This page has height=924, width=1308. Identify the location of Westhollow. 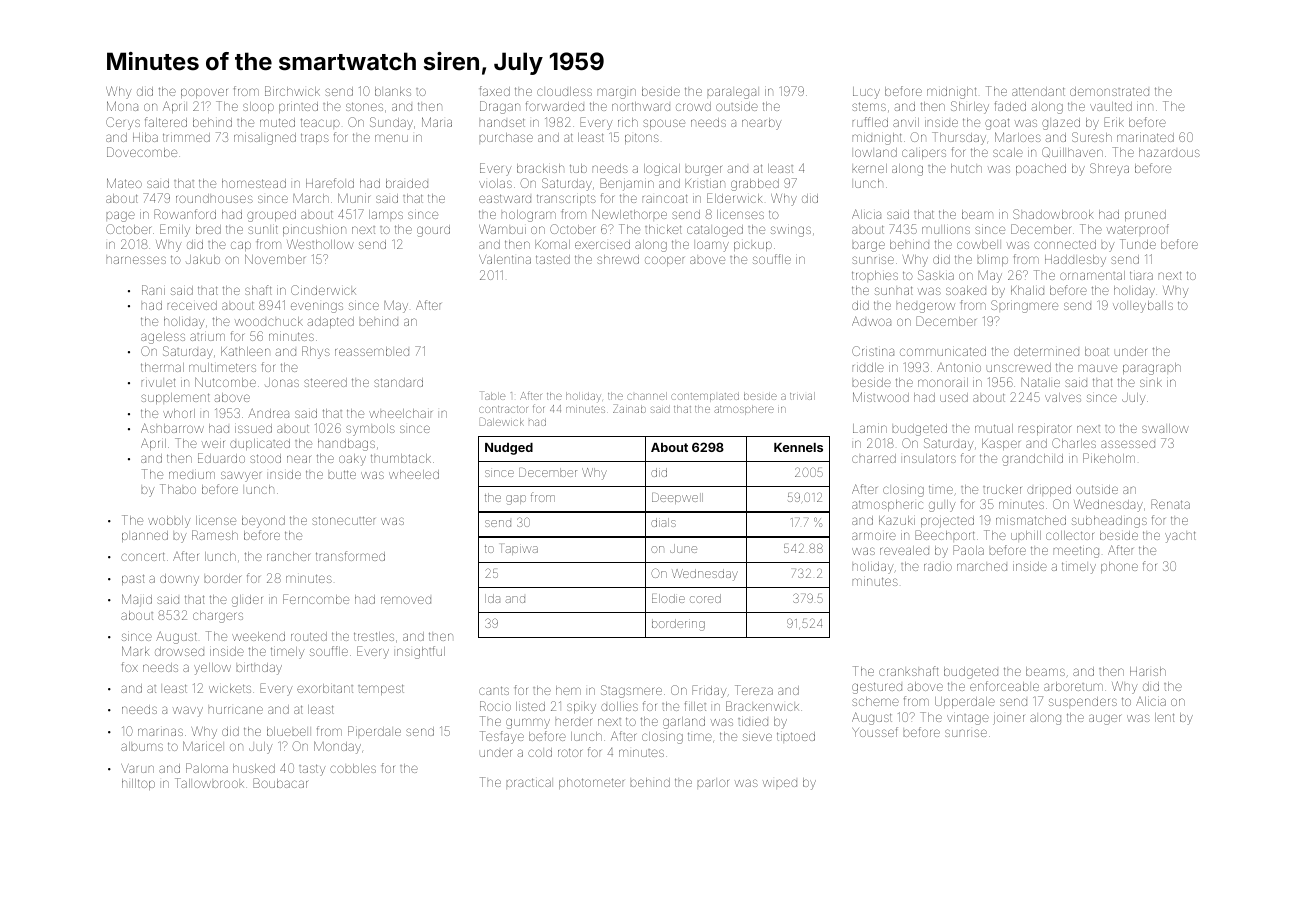
(320, 244).
